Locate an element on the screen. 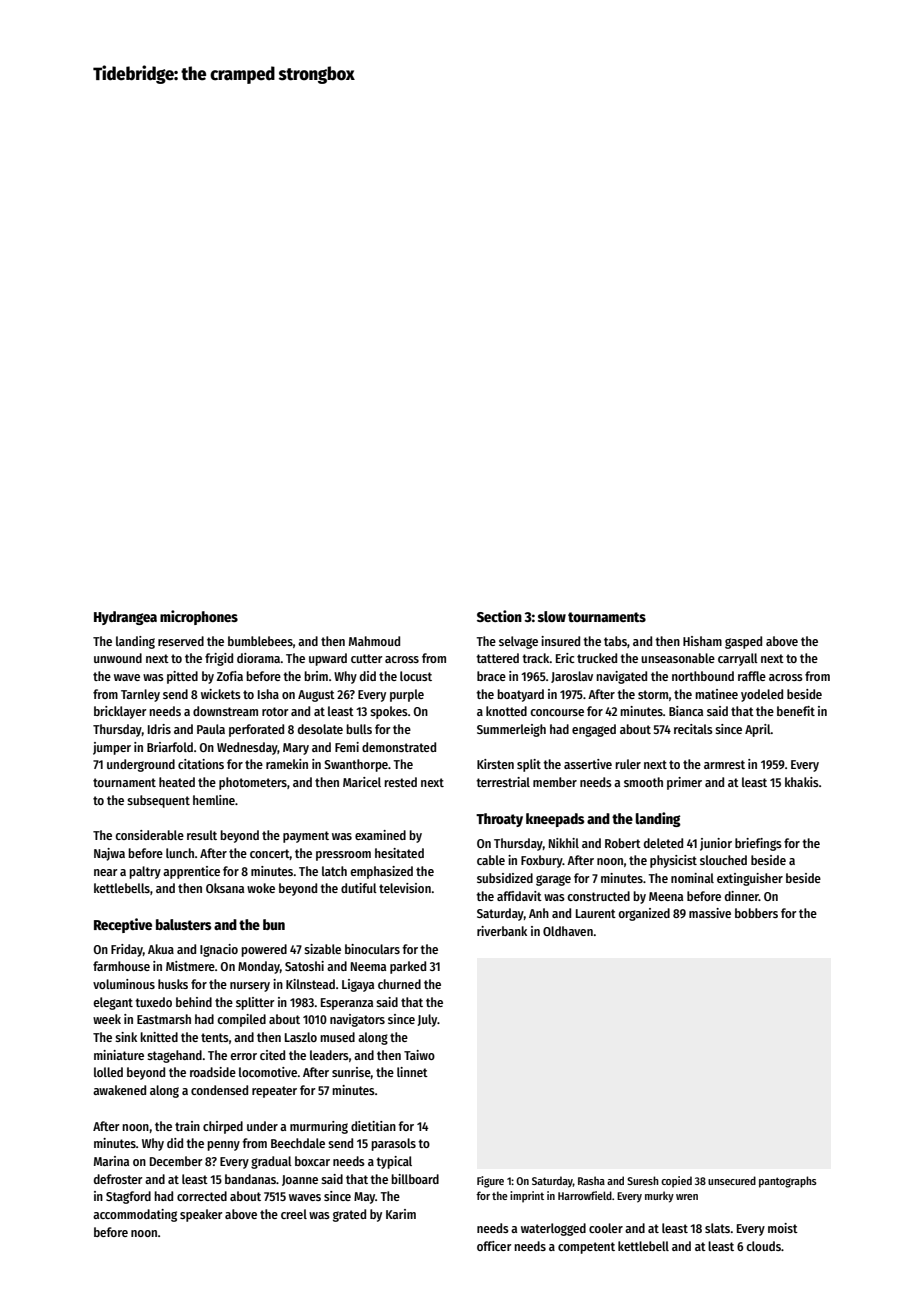 This screenshot has height=1308, width=924. imprint is located at coordinates (527, 1197).
